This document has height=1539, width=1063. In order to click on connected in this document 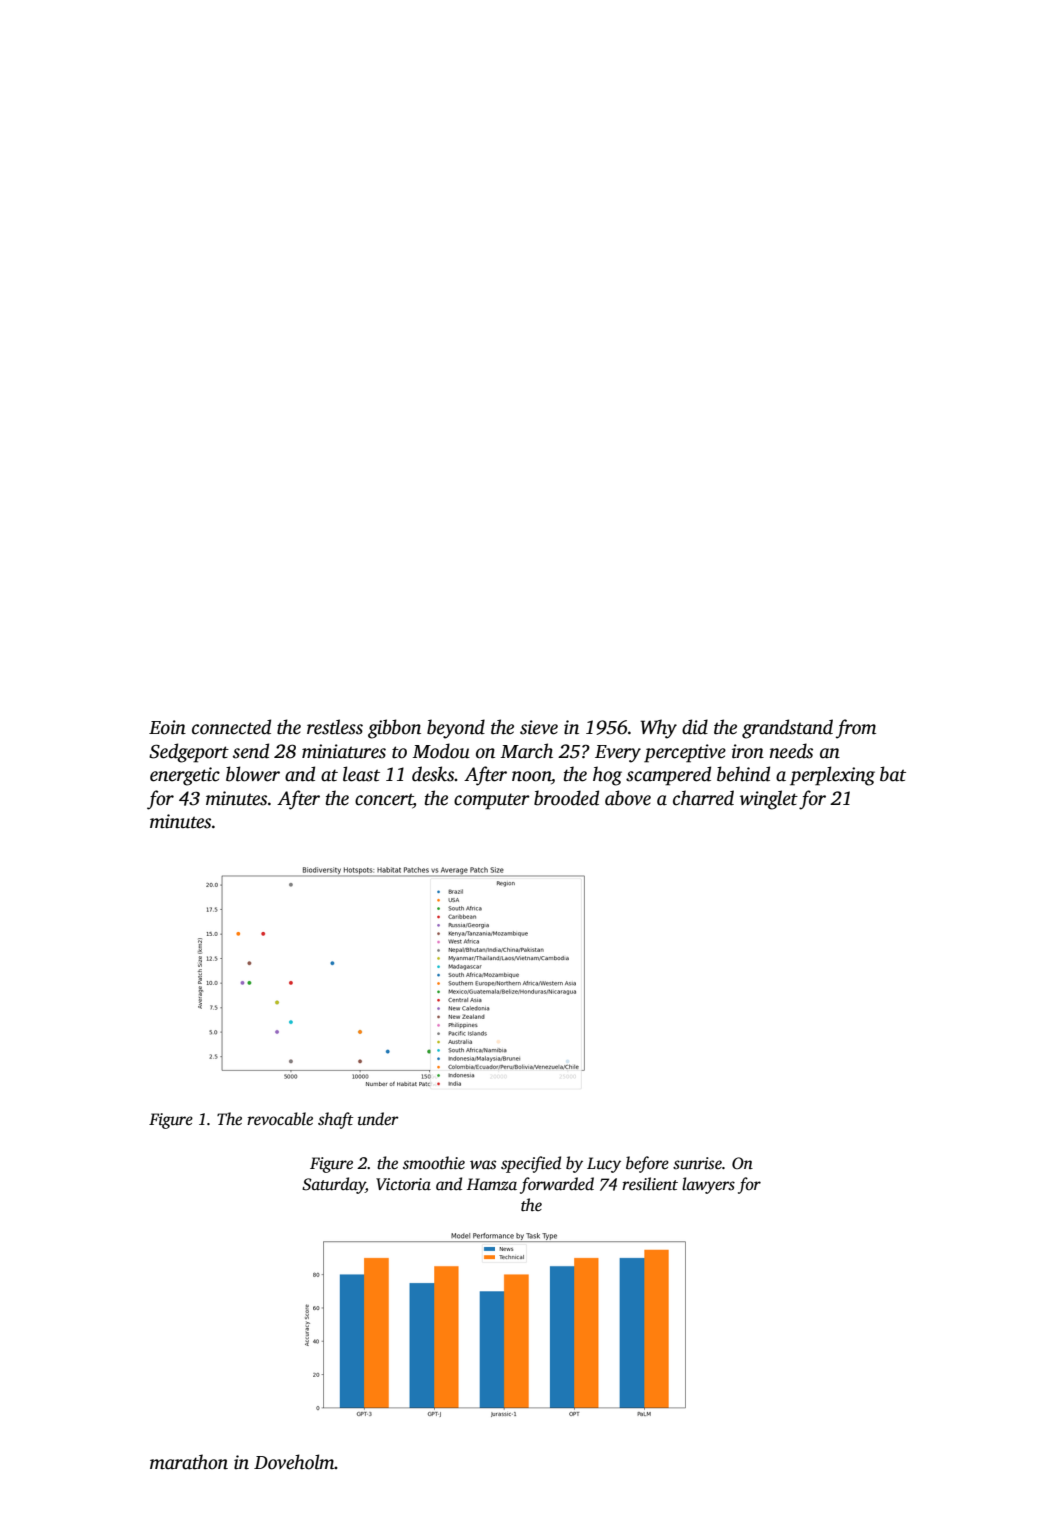, I will do `click(231, 727)`.
